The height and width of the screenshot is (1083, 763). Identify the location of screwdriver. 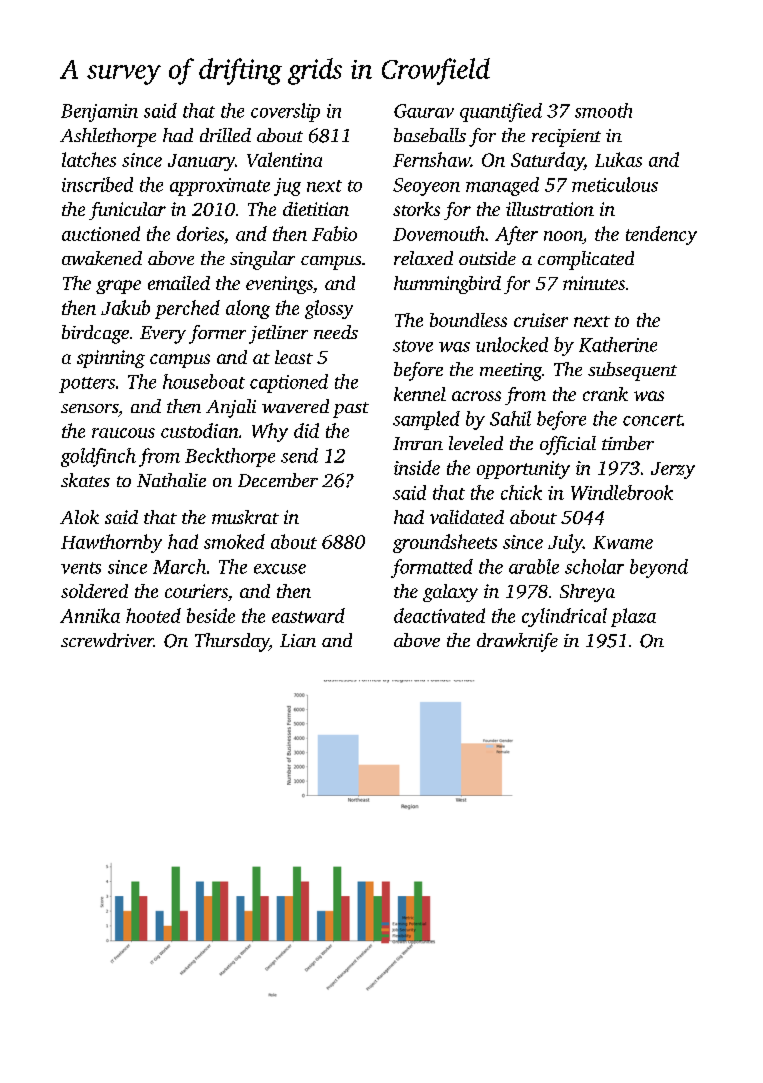
(107, 640).
